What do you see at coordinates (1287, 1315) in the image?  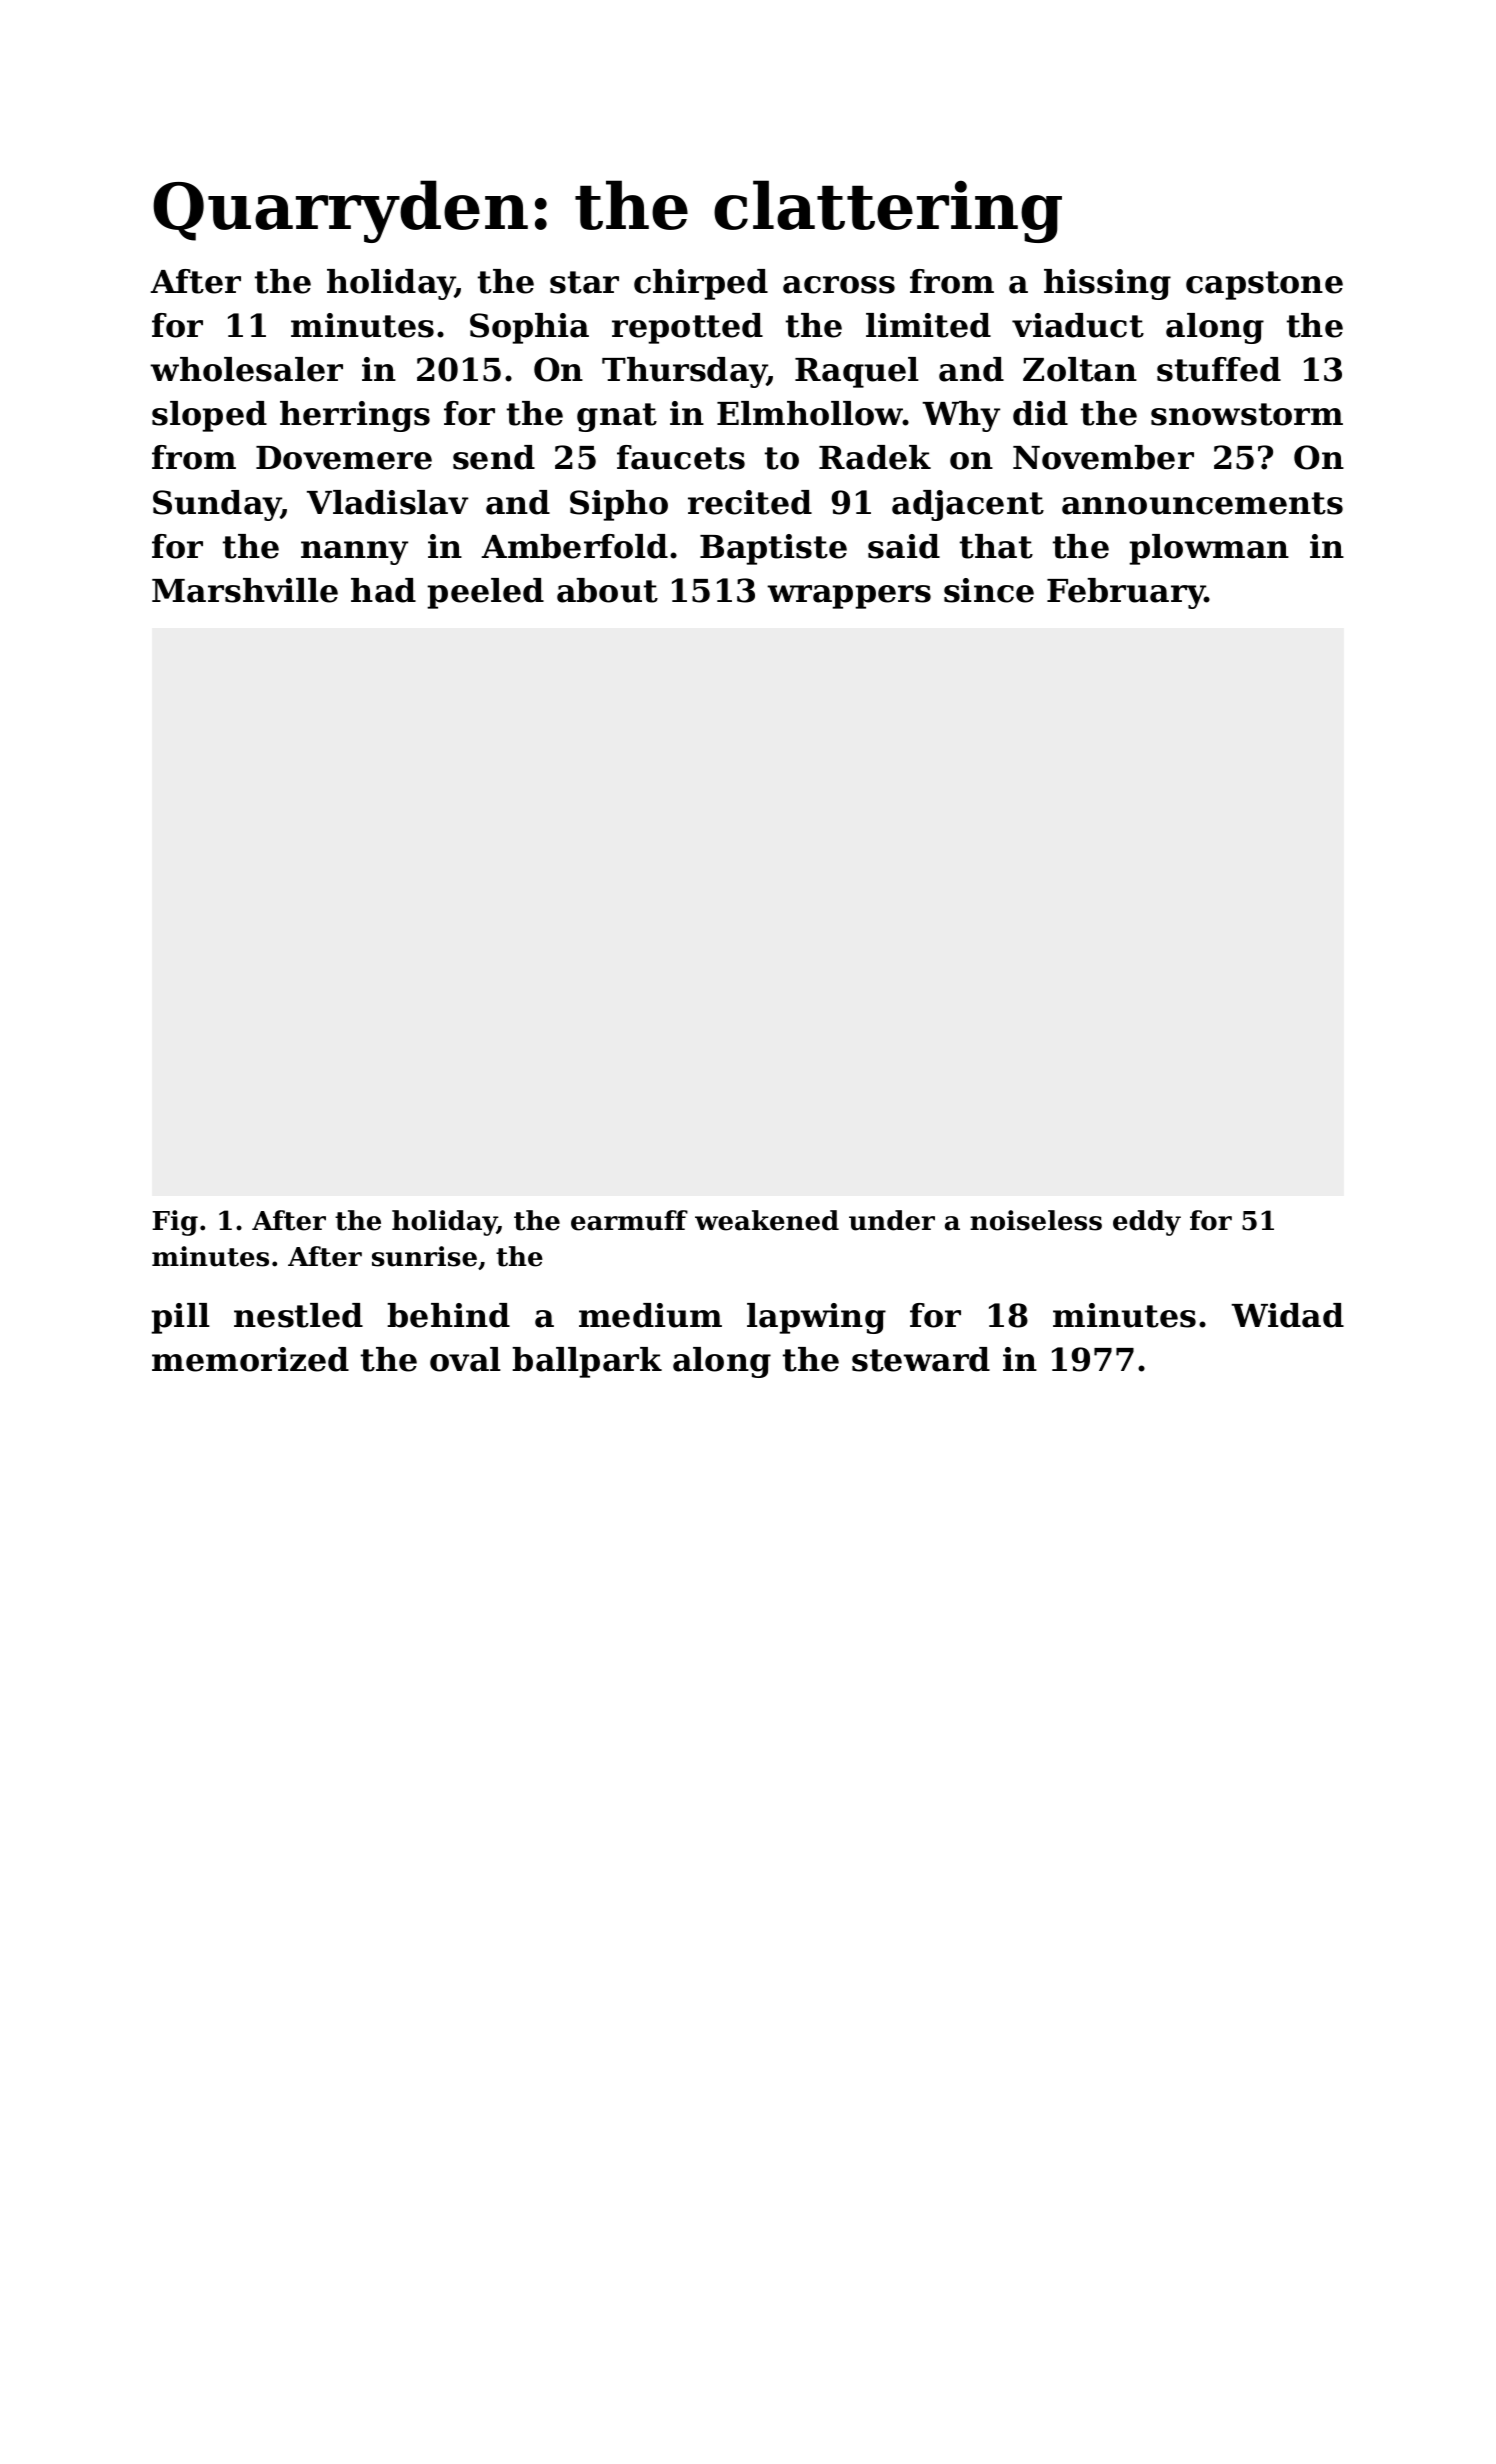 I see `Widad` at bounding box center [1287, 1315].
